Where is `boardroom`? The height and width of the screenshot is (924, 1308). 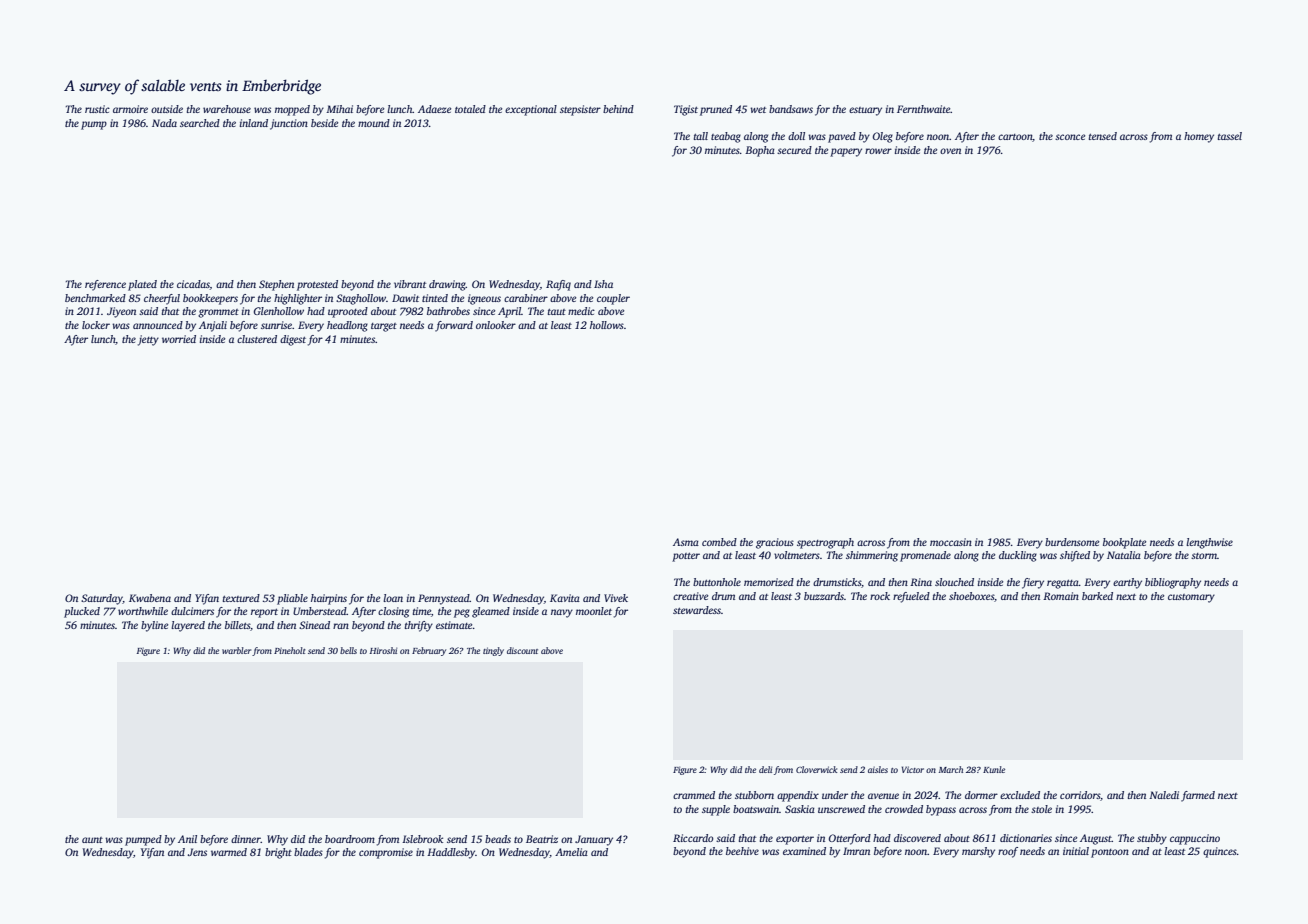
boardroom is located at coordinates (350, 839).
